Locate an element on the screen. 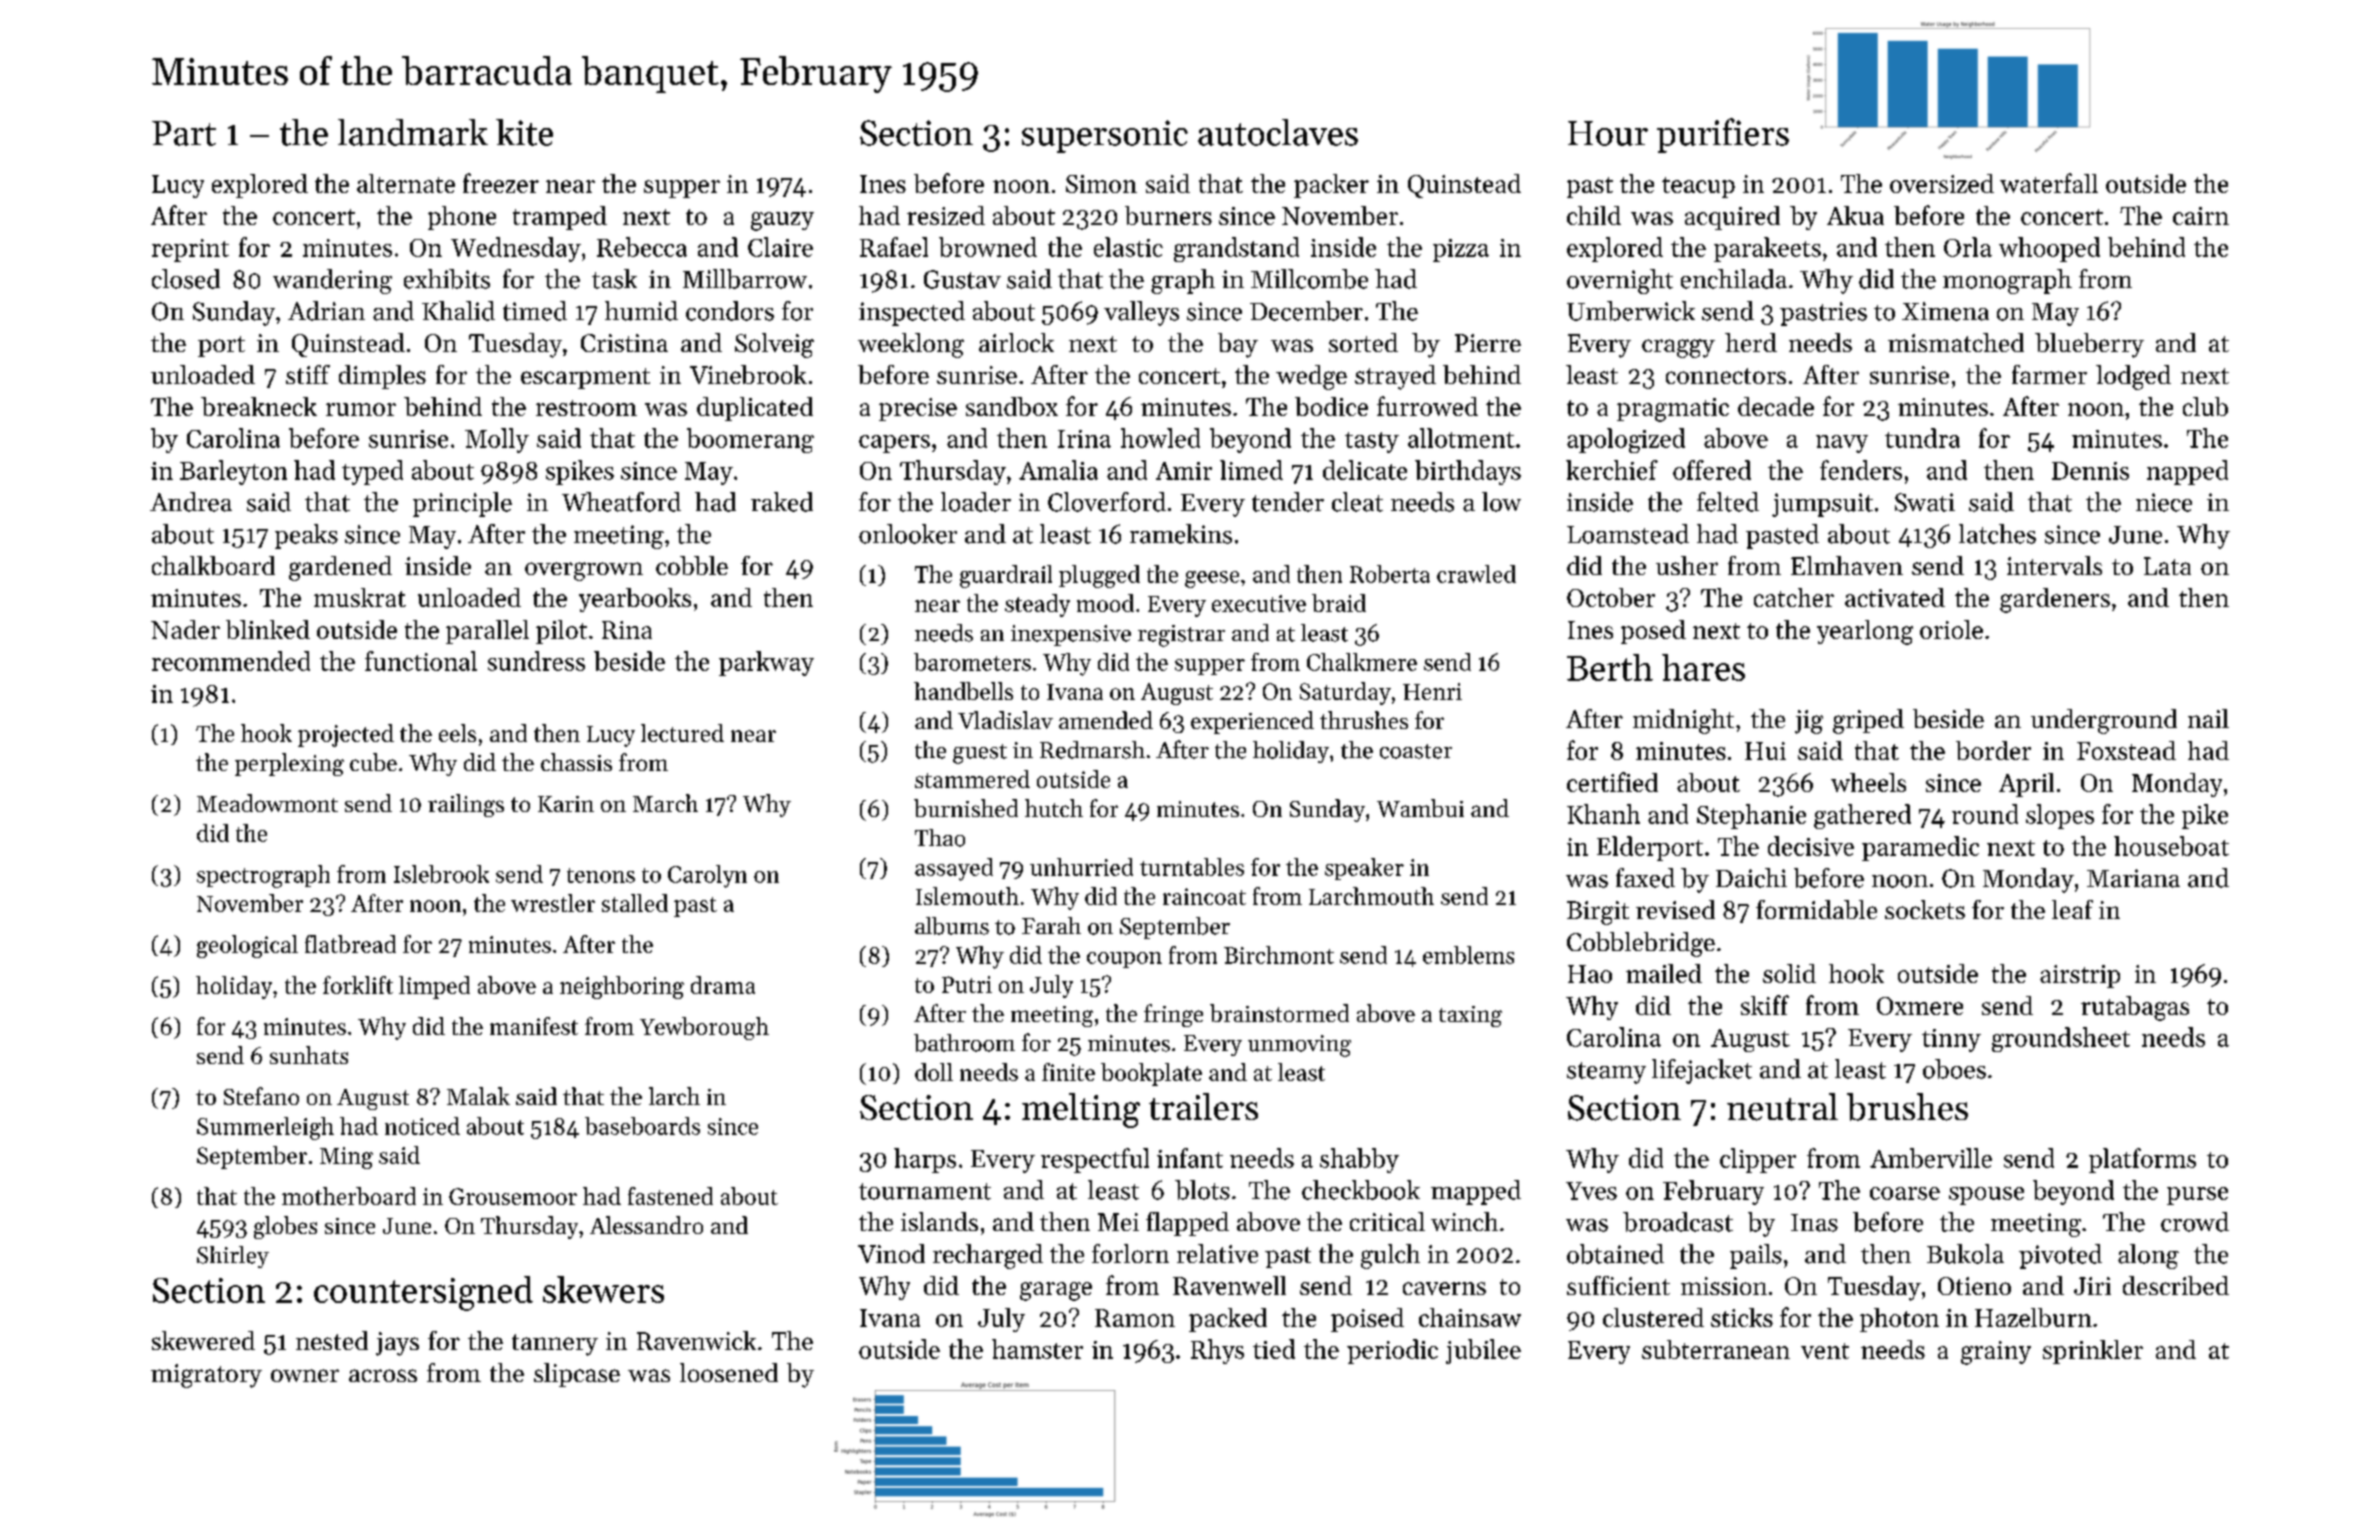 Image resolution: width=2380 pixels, height=1540 pixels. border is located at coordinates (1993, 750).
